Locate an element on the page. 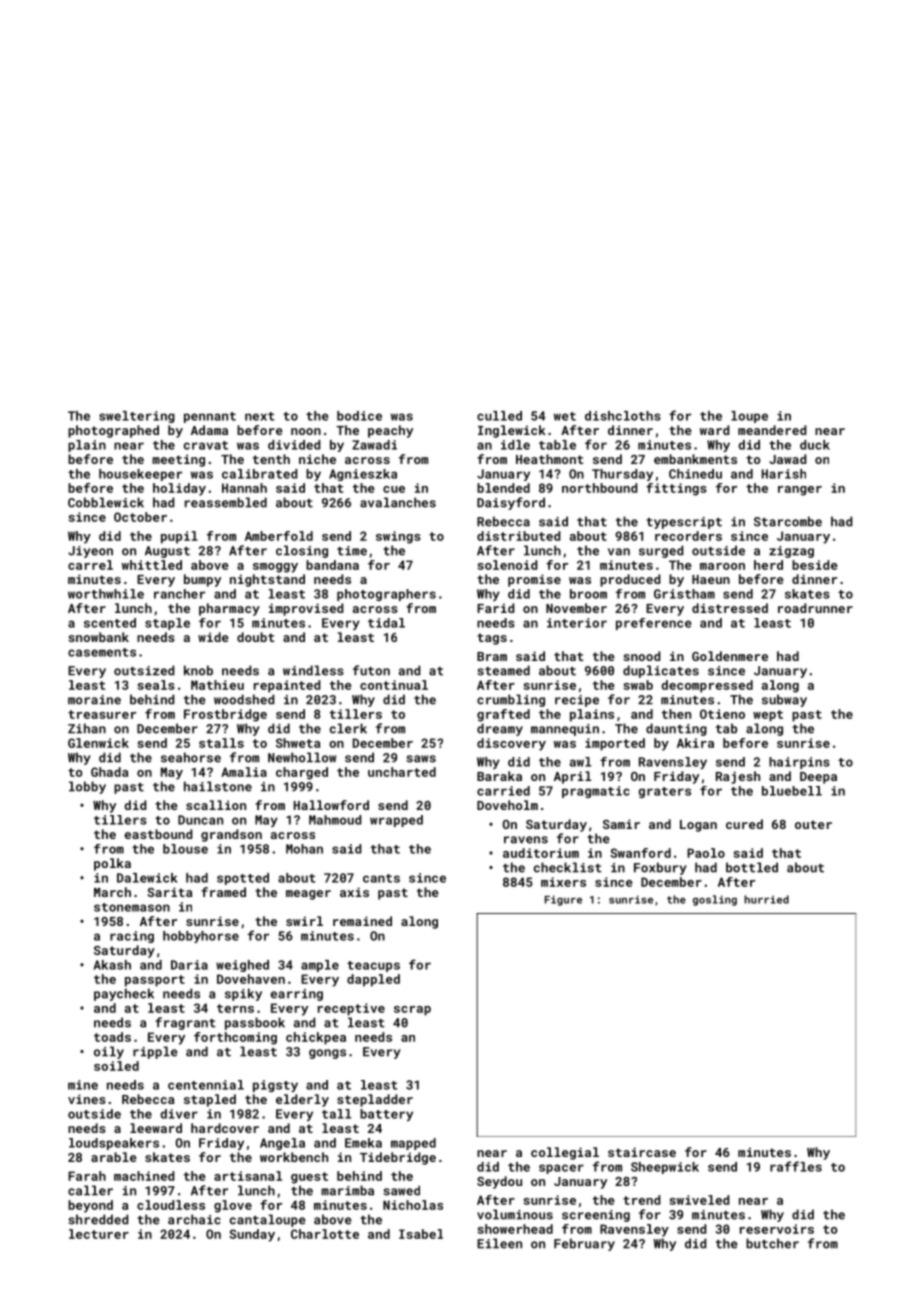  wrapped is located at coordinates (396, 821).
